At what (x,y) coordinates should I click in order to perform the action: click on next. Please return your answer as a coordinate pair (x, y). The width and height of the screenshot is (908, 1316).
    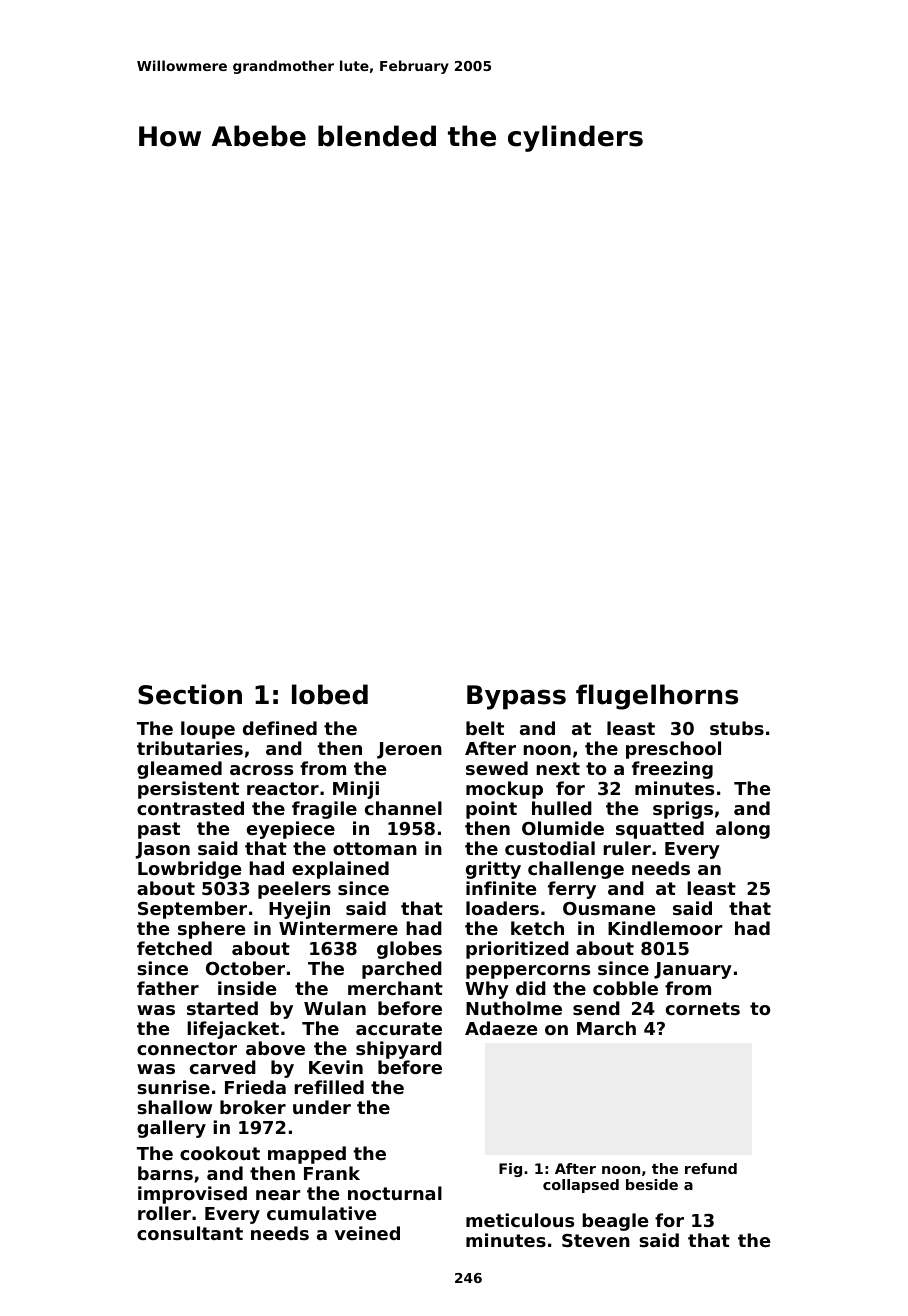
    Looking at the image, I should click on (558, 768).
